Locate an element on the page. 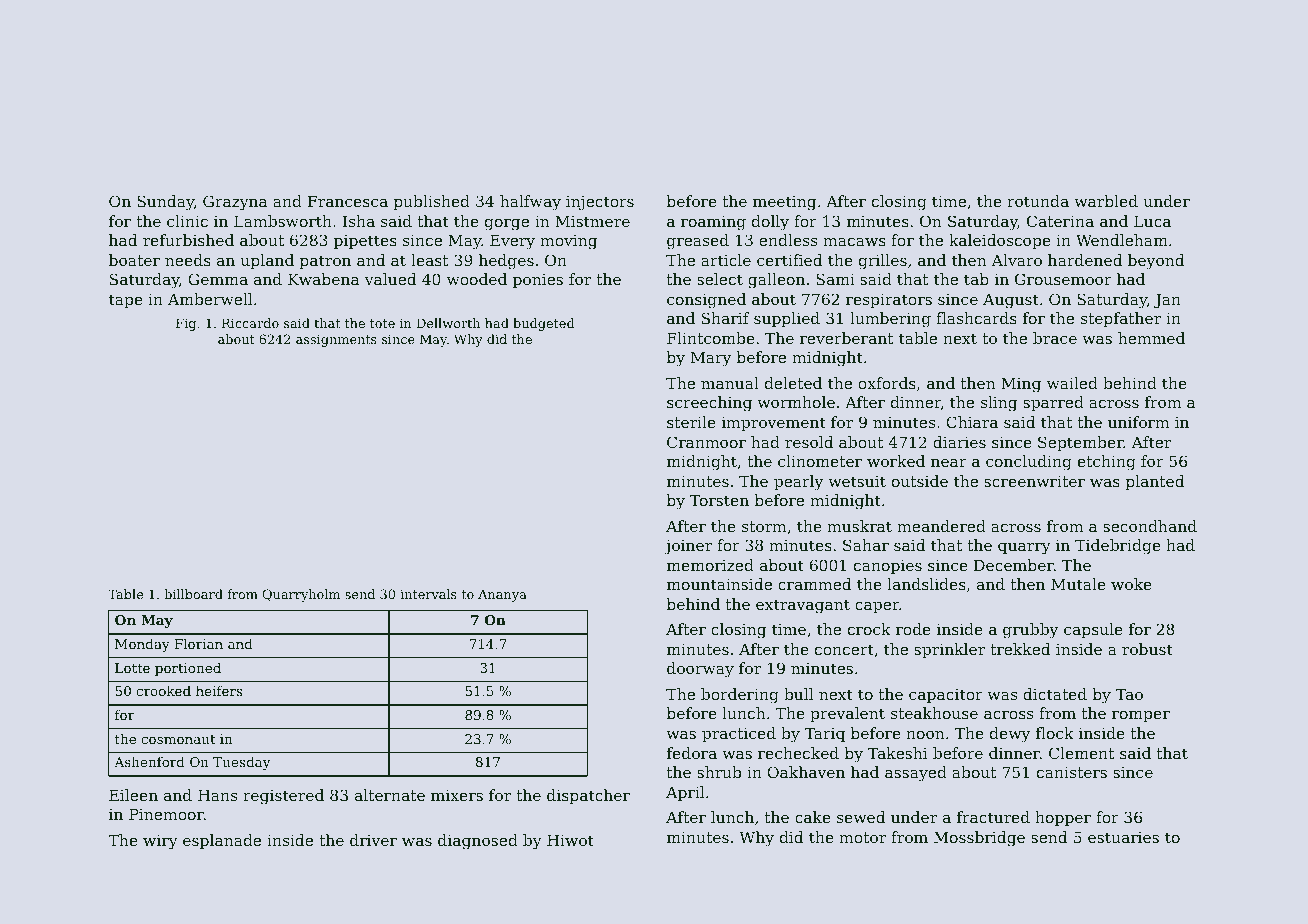  screeching is located at coordinates (709, 404).
